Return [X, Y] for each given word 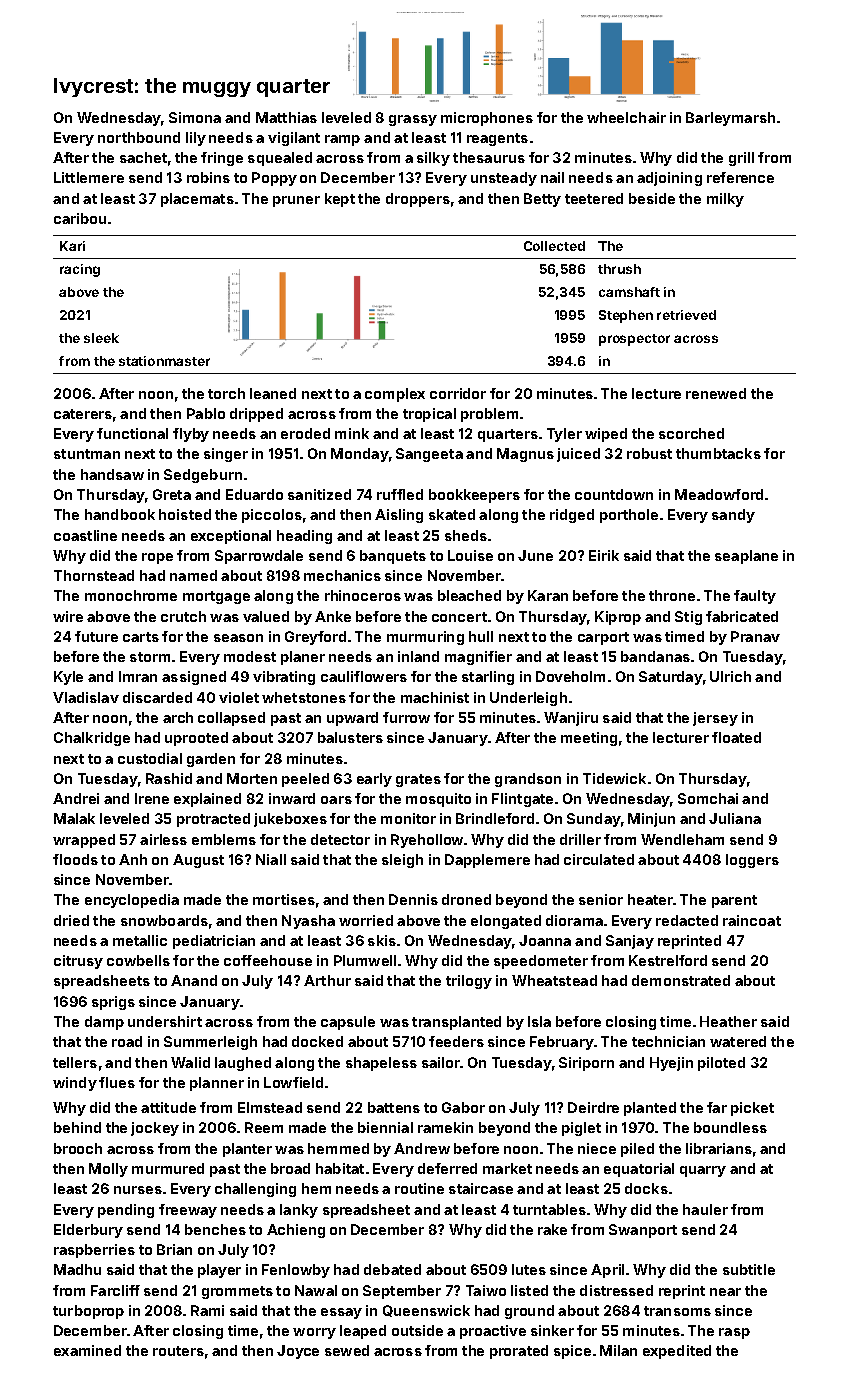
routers [178, 1351]
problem [489, 415]
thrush [619, 269]
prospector [634, 340]
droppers [418, 200]
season [238, 638]
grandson [528, 780]
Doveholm [570, 676]
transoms [677, 1311]
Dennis [413, 899]
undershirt [165, 1021]
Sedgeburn [203, 476]
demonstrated [681, 980]
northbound [139, 137]
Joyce [298, 1352]
